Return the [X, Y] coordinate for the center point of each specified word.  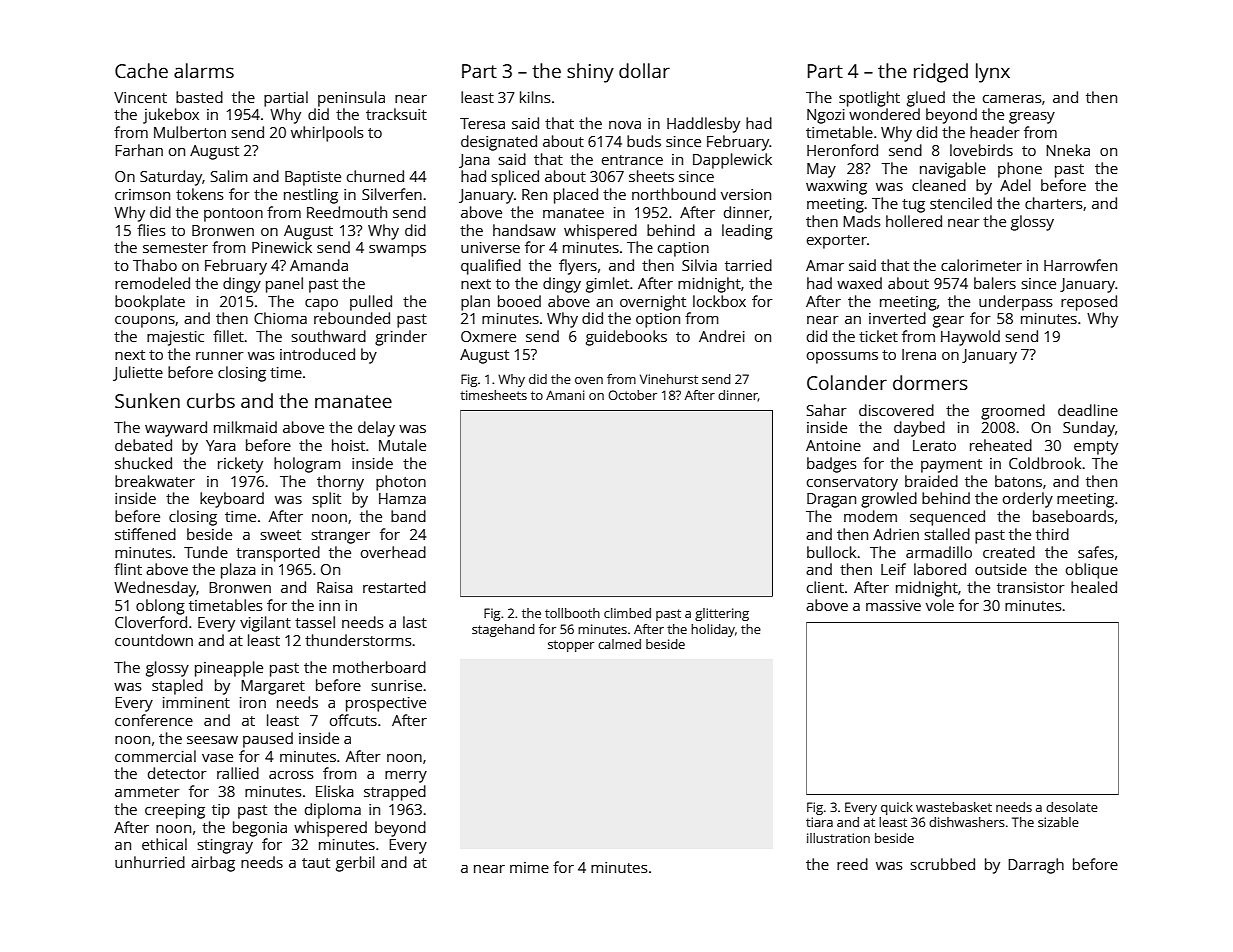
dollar [644, 70]
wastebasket [954, 807]
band [408, 516]
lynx [993, 73]
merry [406, 777]
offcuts [353, 720]
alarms [204, 70]
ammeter [147, 792]
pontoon [233, 215]
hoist [348, 445]
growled [889, 500]
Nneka [1068, 150]
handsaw [524, 230]
